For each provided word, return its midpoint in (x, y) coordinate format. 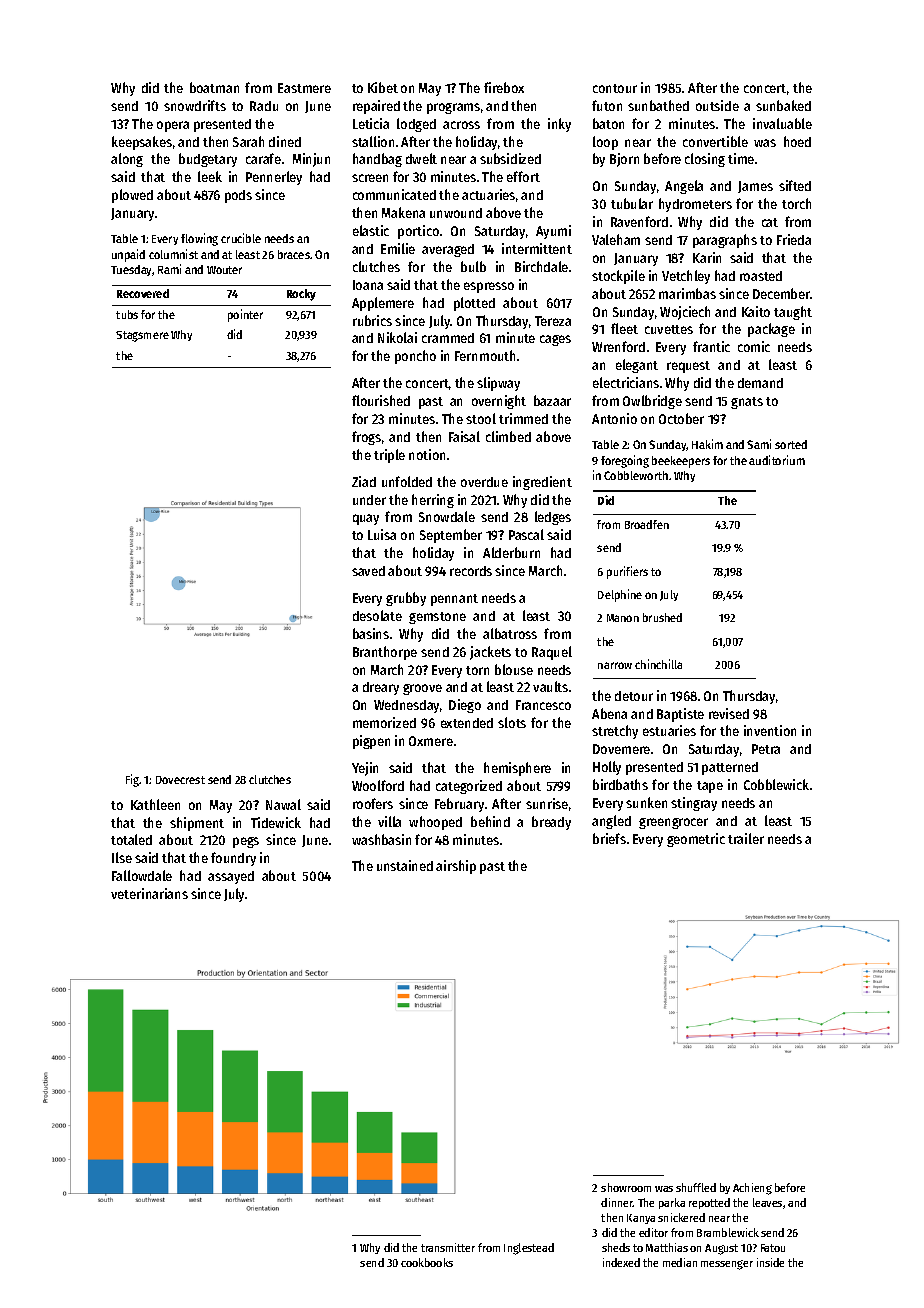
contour (615, 88)
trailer (746, 838)
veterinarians (149, 893)
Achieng (752, 1189)
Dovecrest (180, 780)
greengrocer (673, 823)
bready (551, 823)
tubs (127, 314)
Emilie (398, 248)
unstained (405, 865)
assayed (231, 877)
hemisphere (517, 769)
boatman (214, 87)
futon (607, 105)
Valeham (616, 239)
